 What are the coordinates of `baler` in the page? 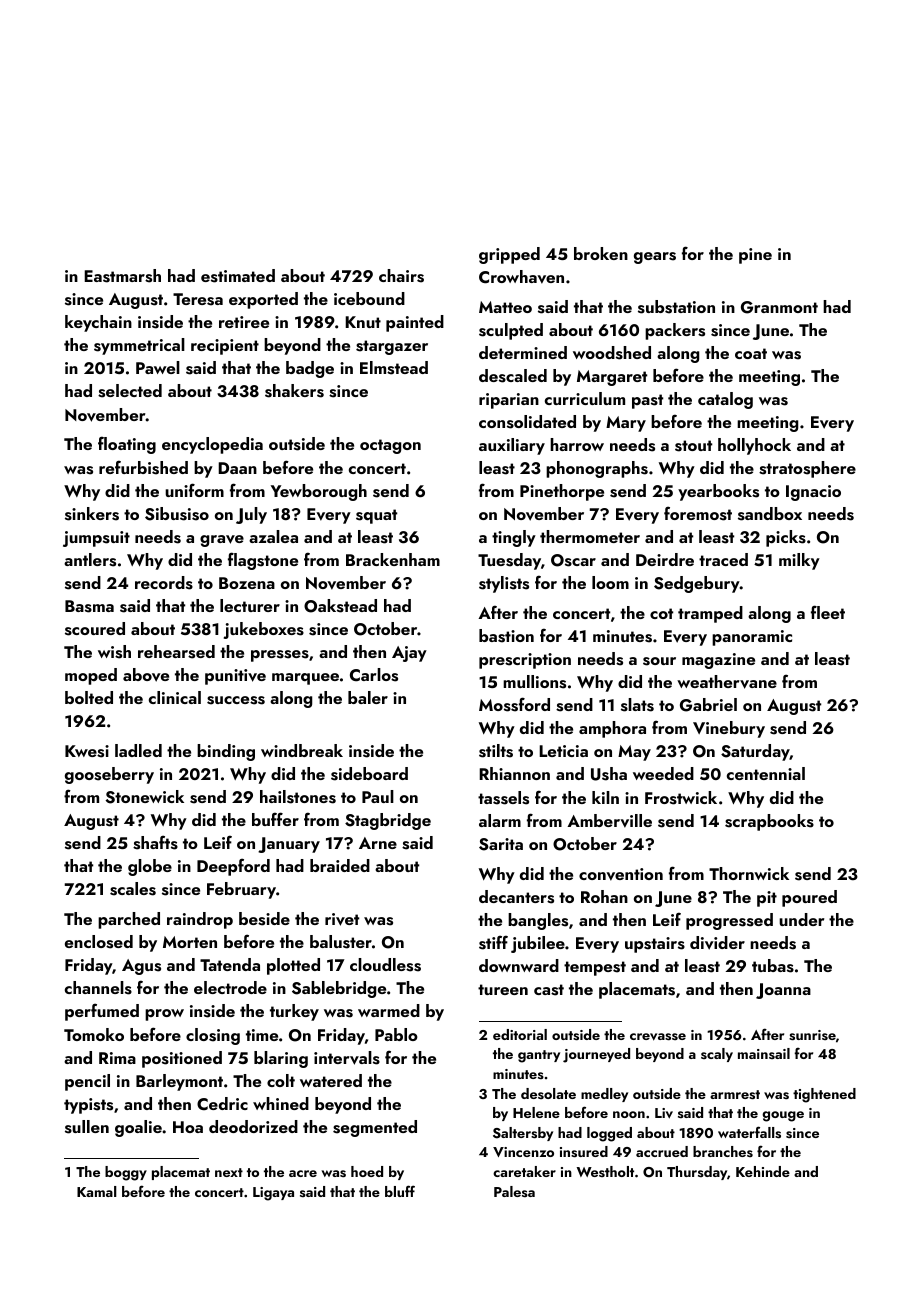 It's located at (368, 697).
